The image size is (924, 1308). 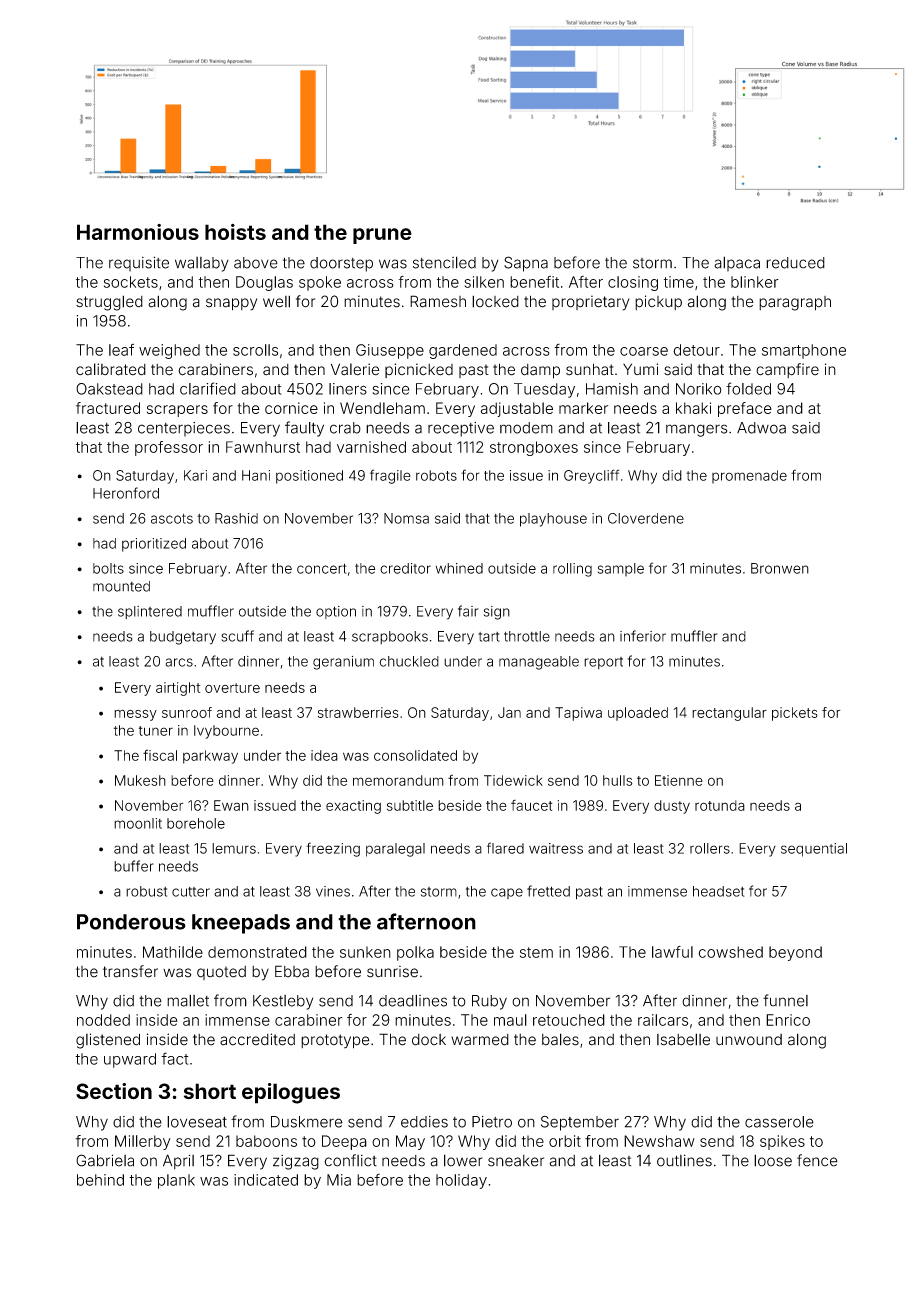 What do you see at coordinates (179, 662) in the document?
I see `arcs` at bounding box center [179, 662].
